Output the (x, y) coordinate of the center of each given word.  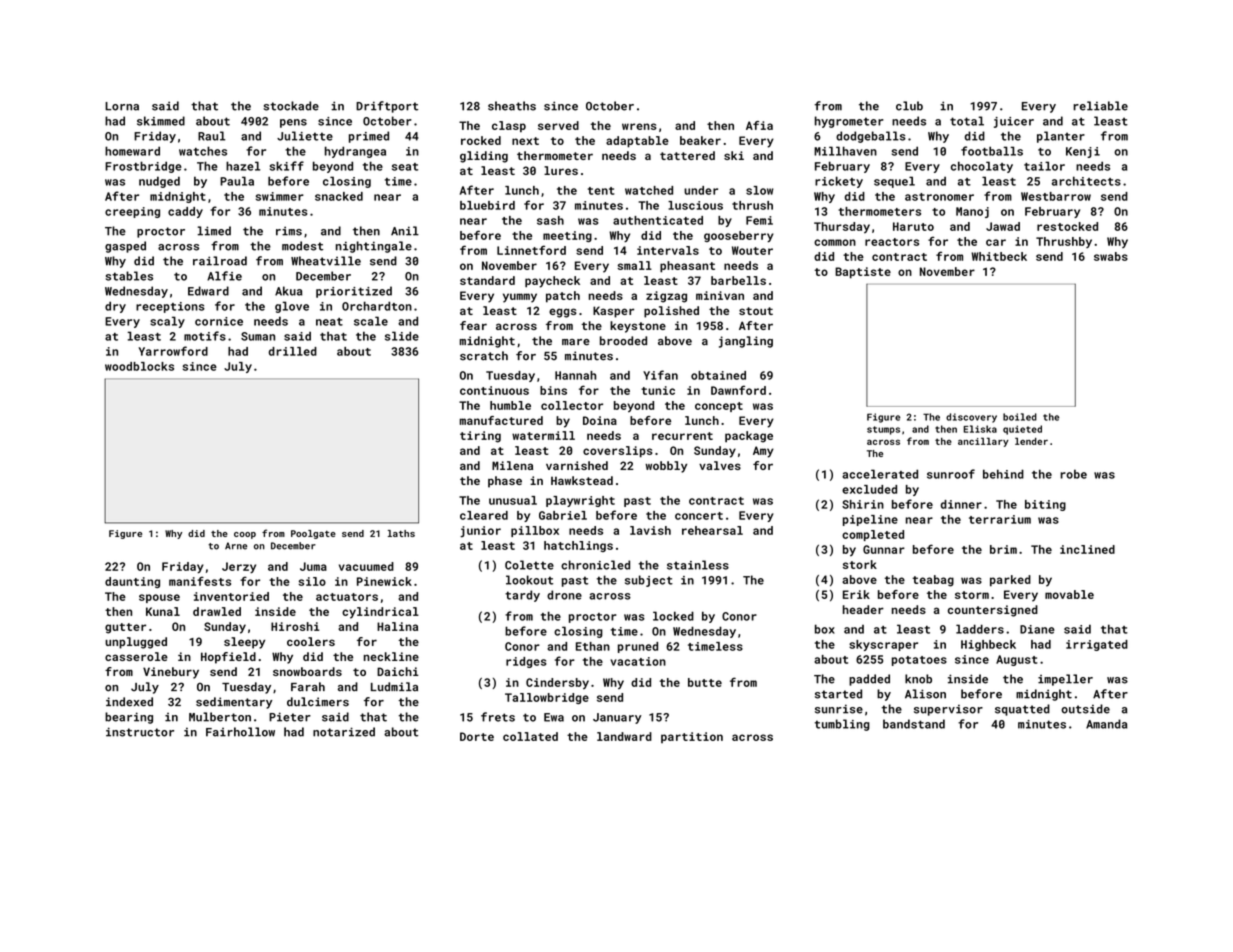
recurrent (682, 436)
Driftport (387, 107)
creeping (132, 212)
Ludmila (394, 687)
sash (550, 220)
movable (1069, 594)
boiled (1020, 417)
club (909, 106)
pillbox (535, 531)
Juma (313, 566)
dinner (961, 504)
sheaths (512, 106)
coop (245, 535)
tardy (522, 596)
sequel (894, 182)
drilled (292, 351)
